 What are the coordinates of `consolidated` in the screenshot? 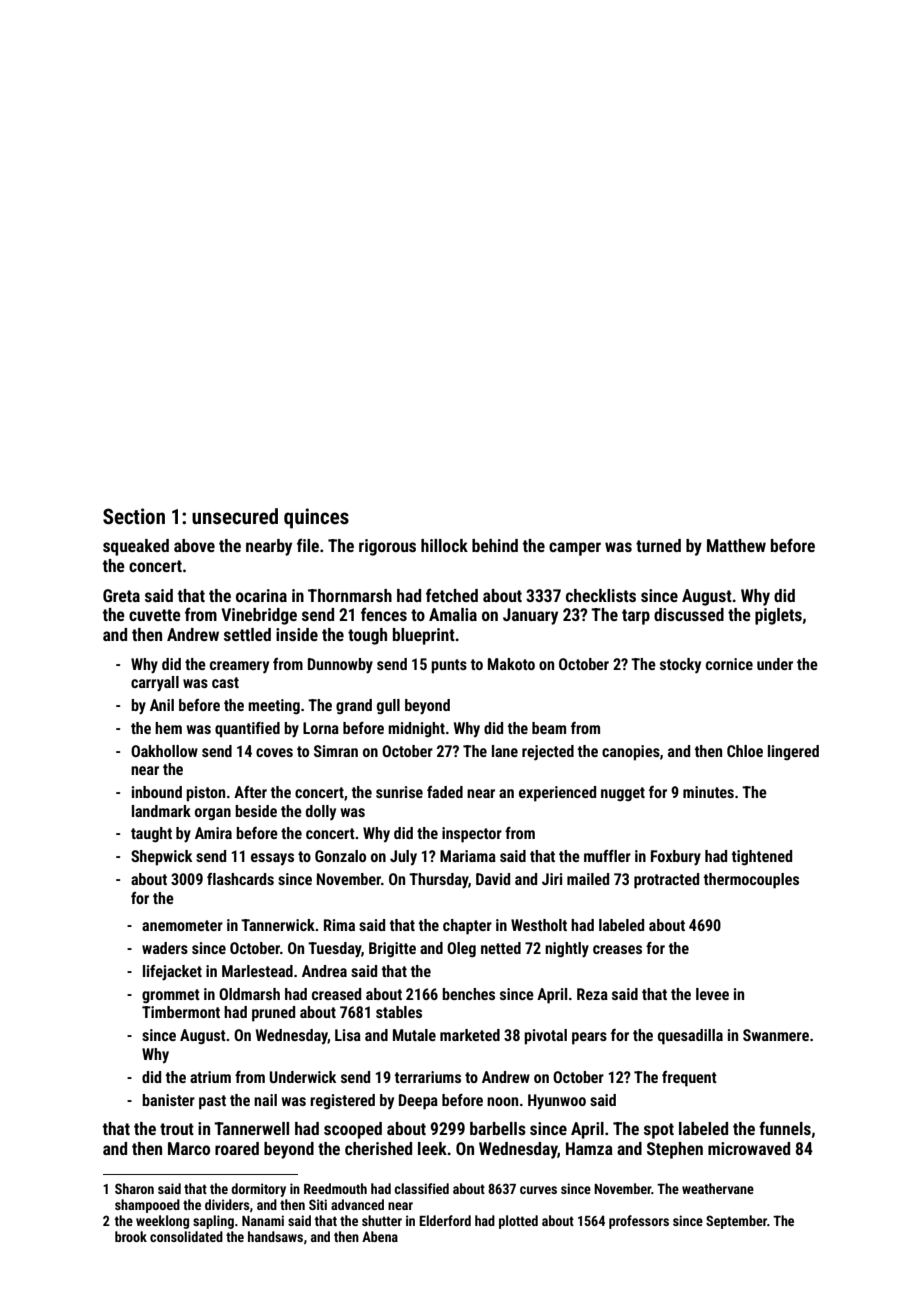 It's located at (186, 1236).
